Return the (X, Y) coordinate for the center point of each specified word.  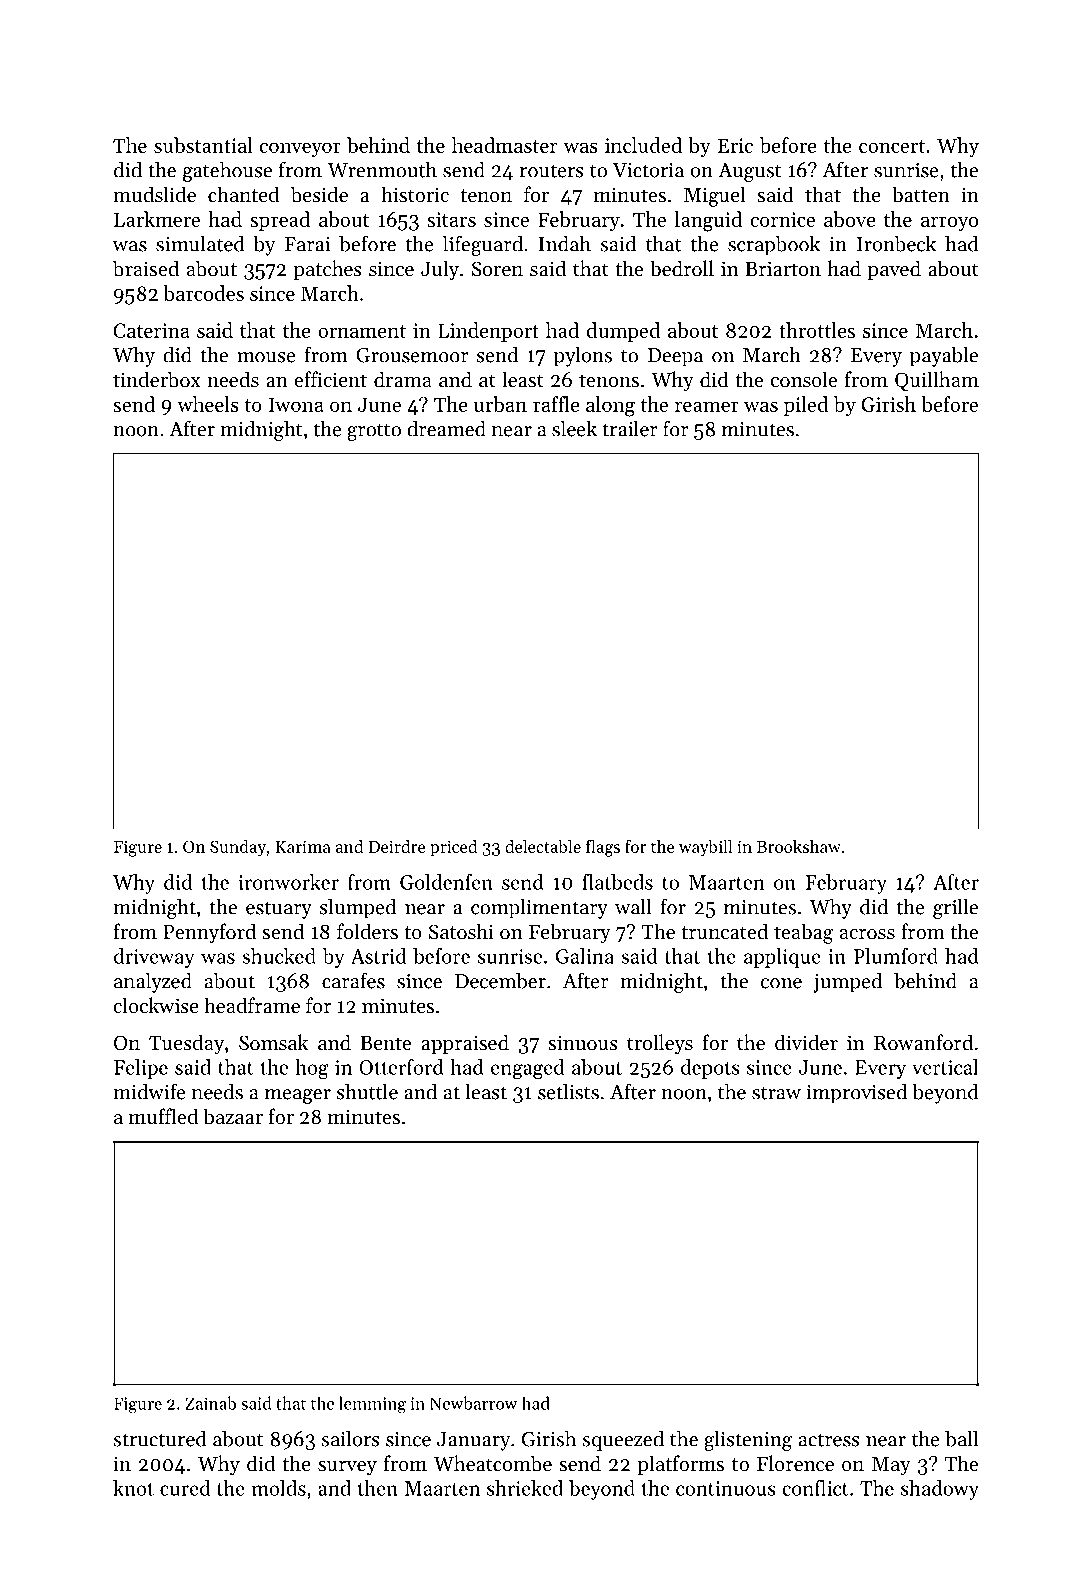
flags (603, 848)
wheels (208, 404)
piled (806, 406)
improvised (857, 1094)
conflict (815, 1488)
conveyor (300, 149)
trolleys (660, 1044)
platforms (680, 1465)
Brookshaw (799, 846)
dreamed (446, 429)
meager (298, 1096)
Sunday (238, 848)
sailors (350, 1439)
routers (552, 171)
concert (892, 146)
